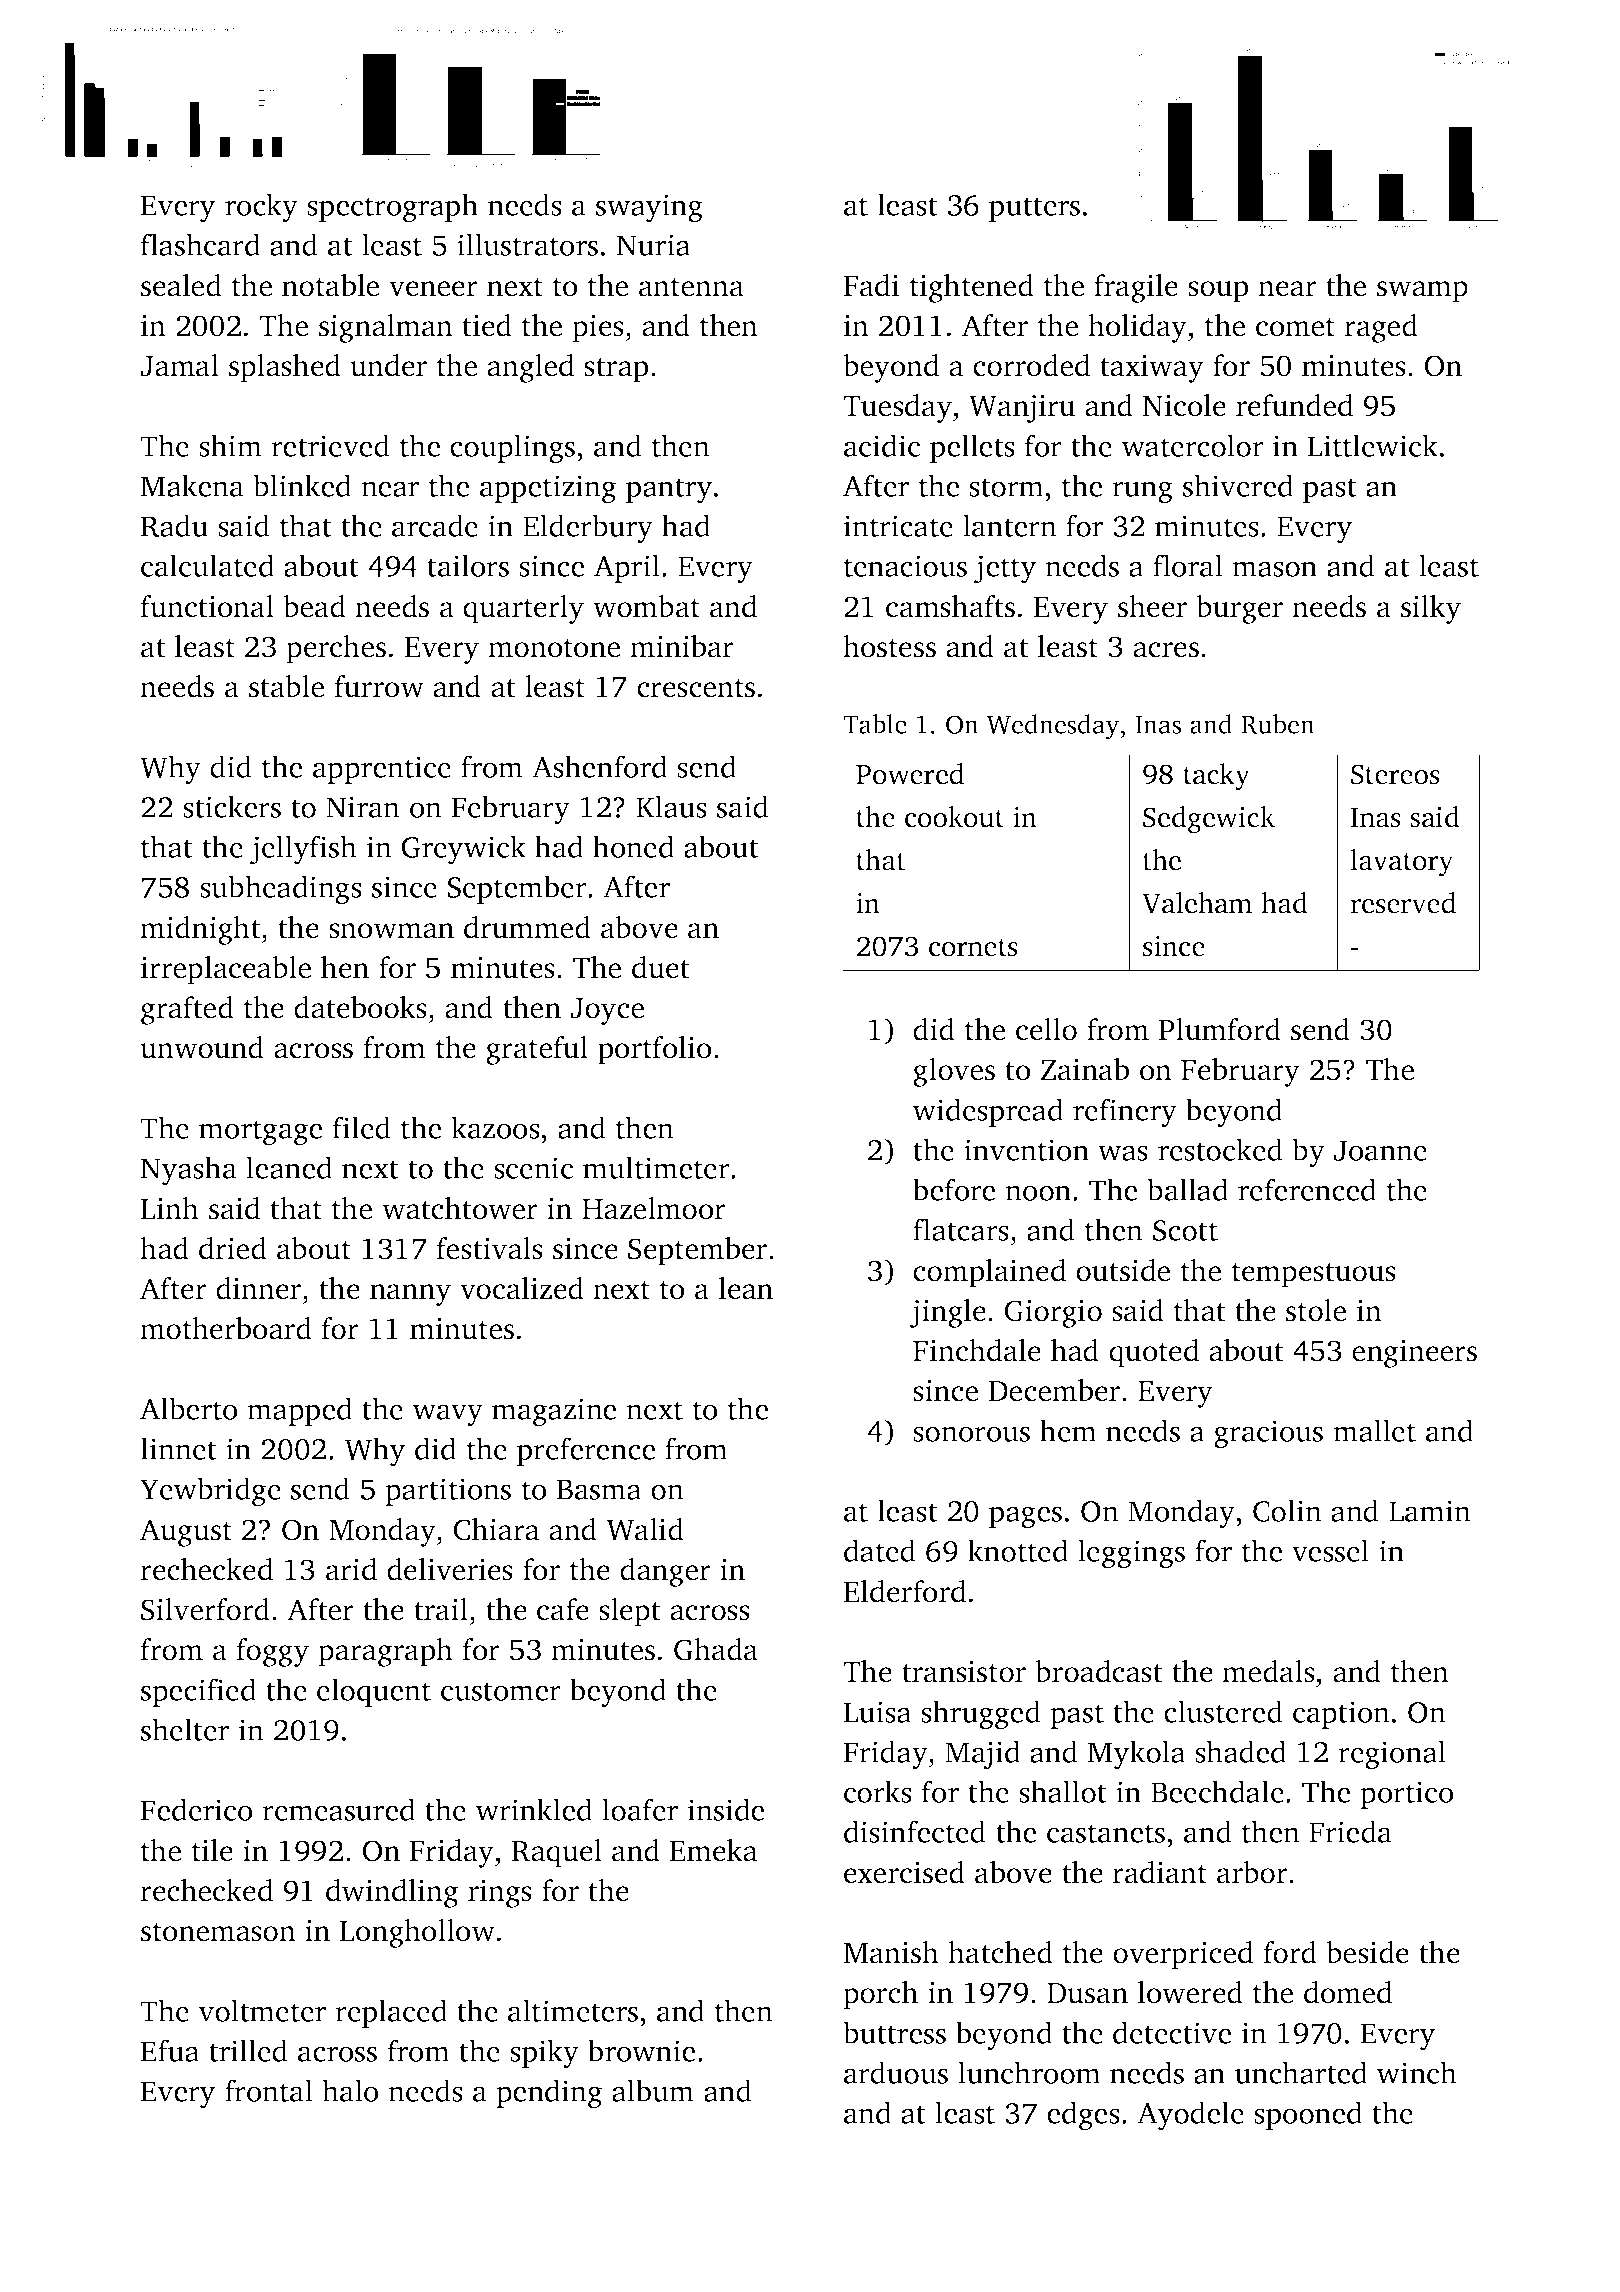 The height and width of the document is (2292, 1620). What do you see at coordinates (262, 2010) in the document?
I see `voltmeter` at bounding box center [262, 2010].
